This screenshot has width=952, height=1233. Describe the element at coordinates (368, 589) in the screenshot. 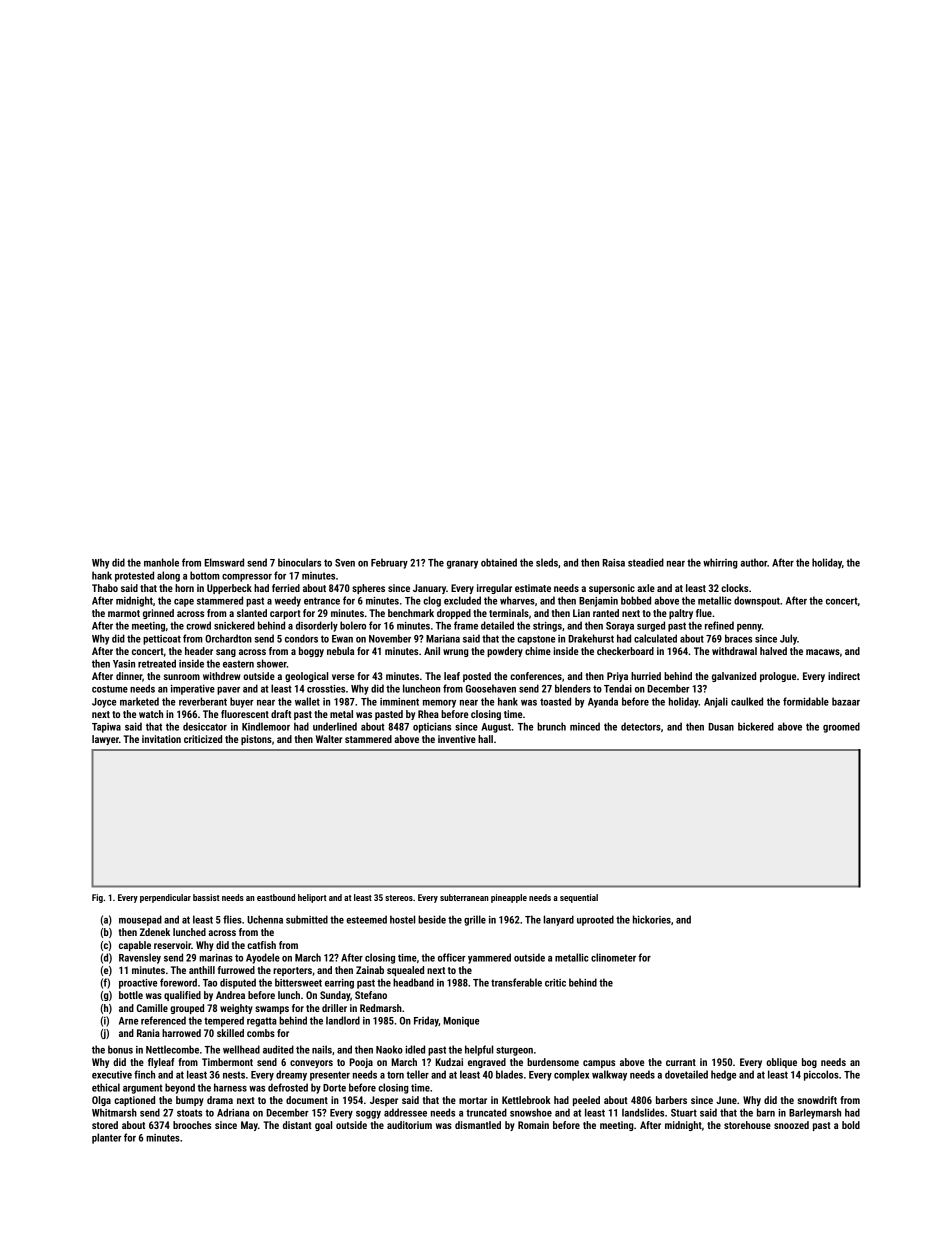

I see `spheres` at that location.
